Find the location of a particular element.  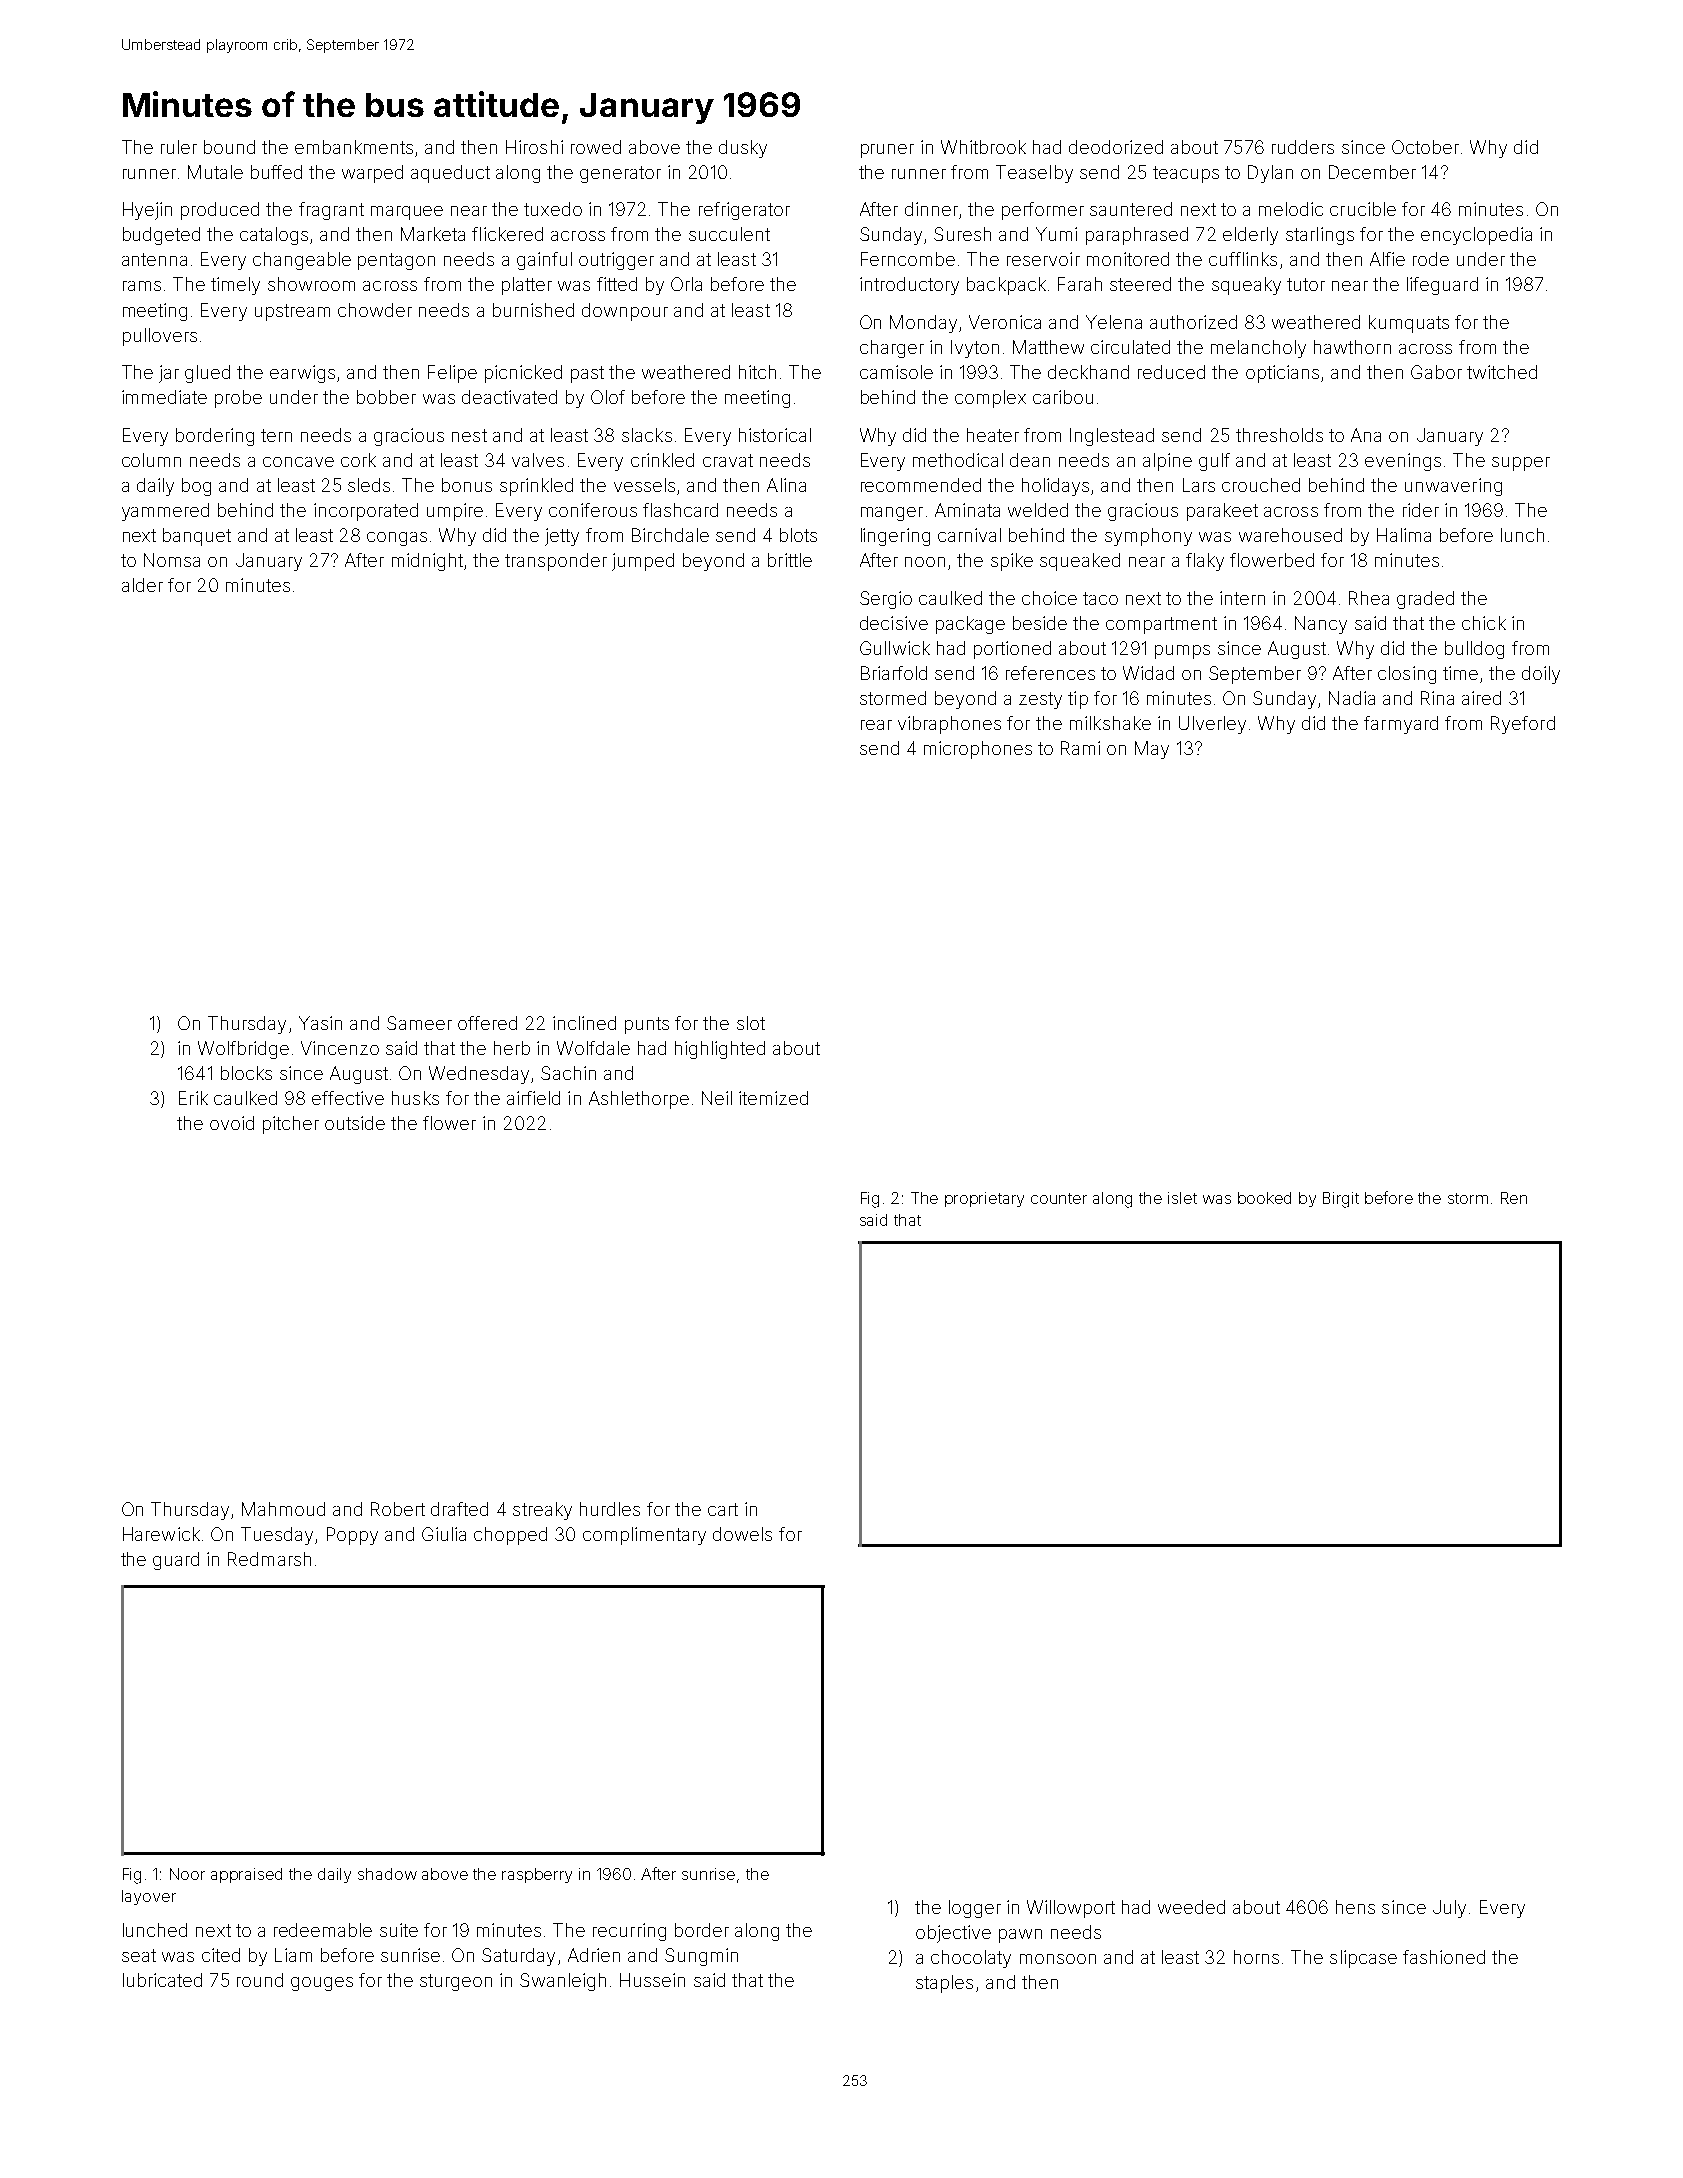

earwigs is located at coordinates (302, 374).
